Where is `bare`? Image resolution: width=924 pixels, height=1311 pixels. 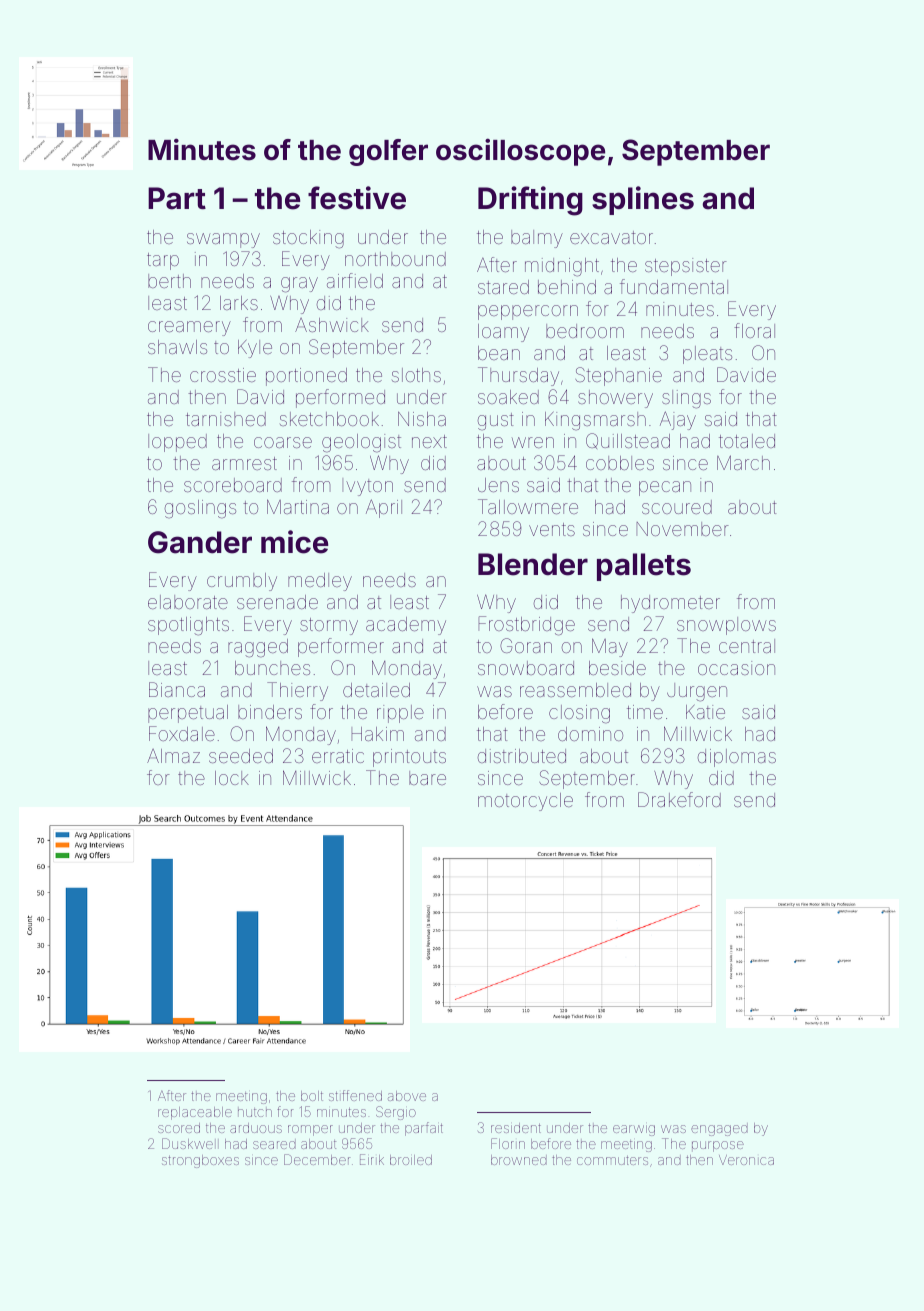 bare is located at coordinates (427, 778).
